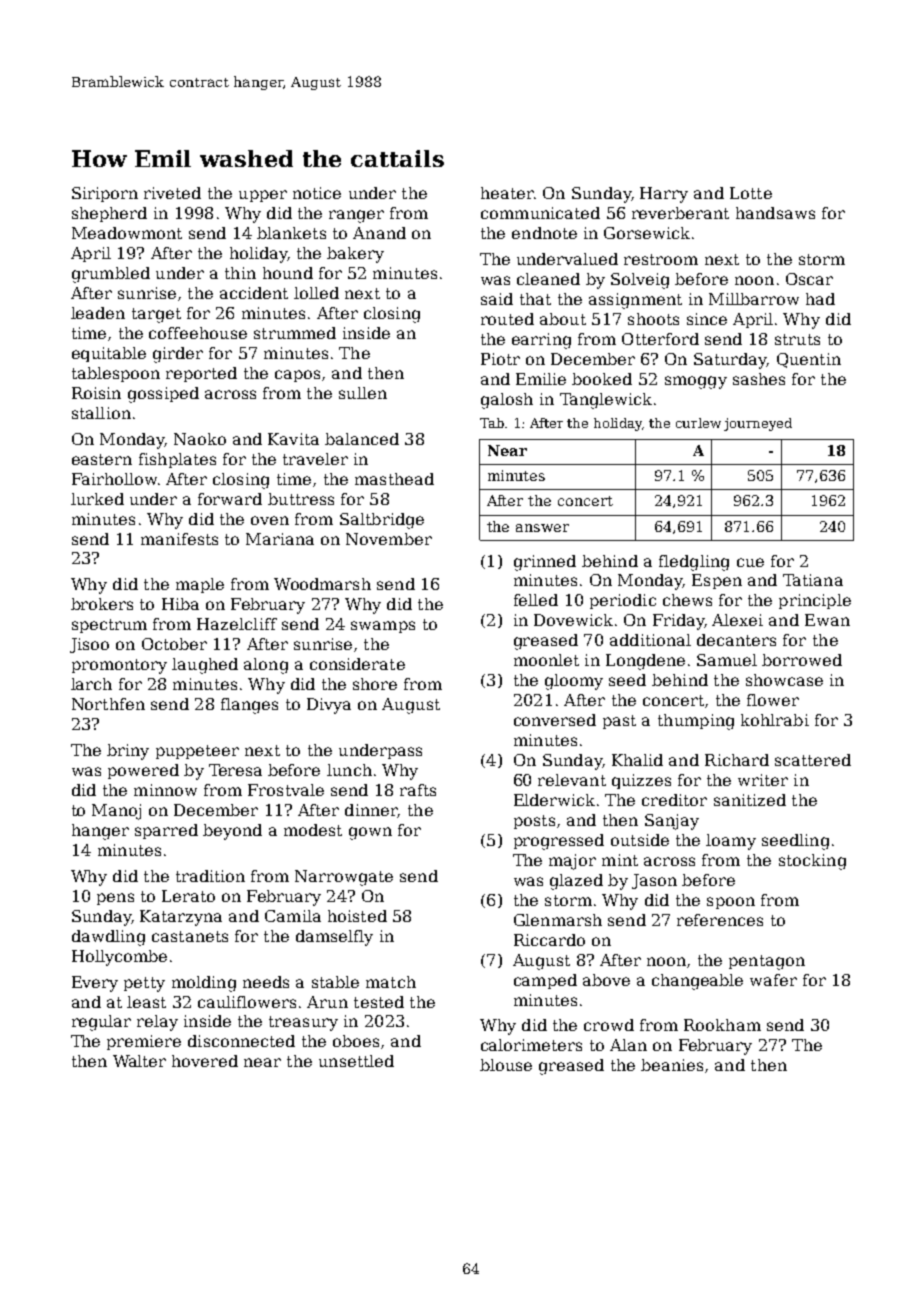  What do you see at coordinates (573, 620) in the page?
I see `Dovewick` at bounding box center [573, 620].
